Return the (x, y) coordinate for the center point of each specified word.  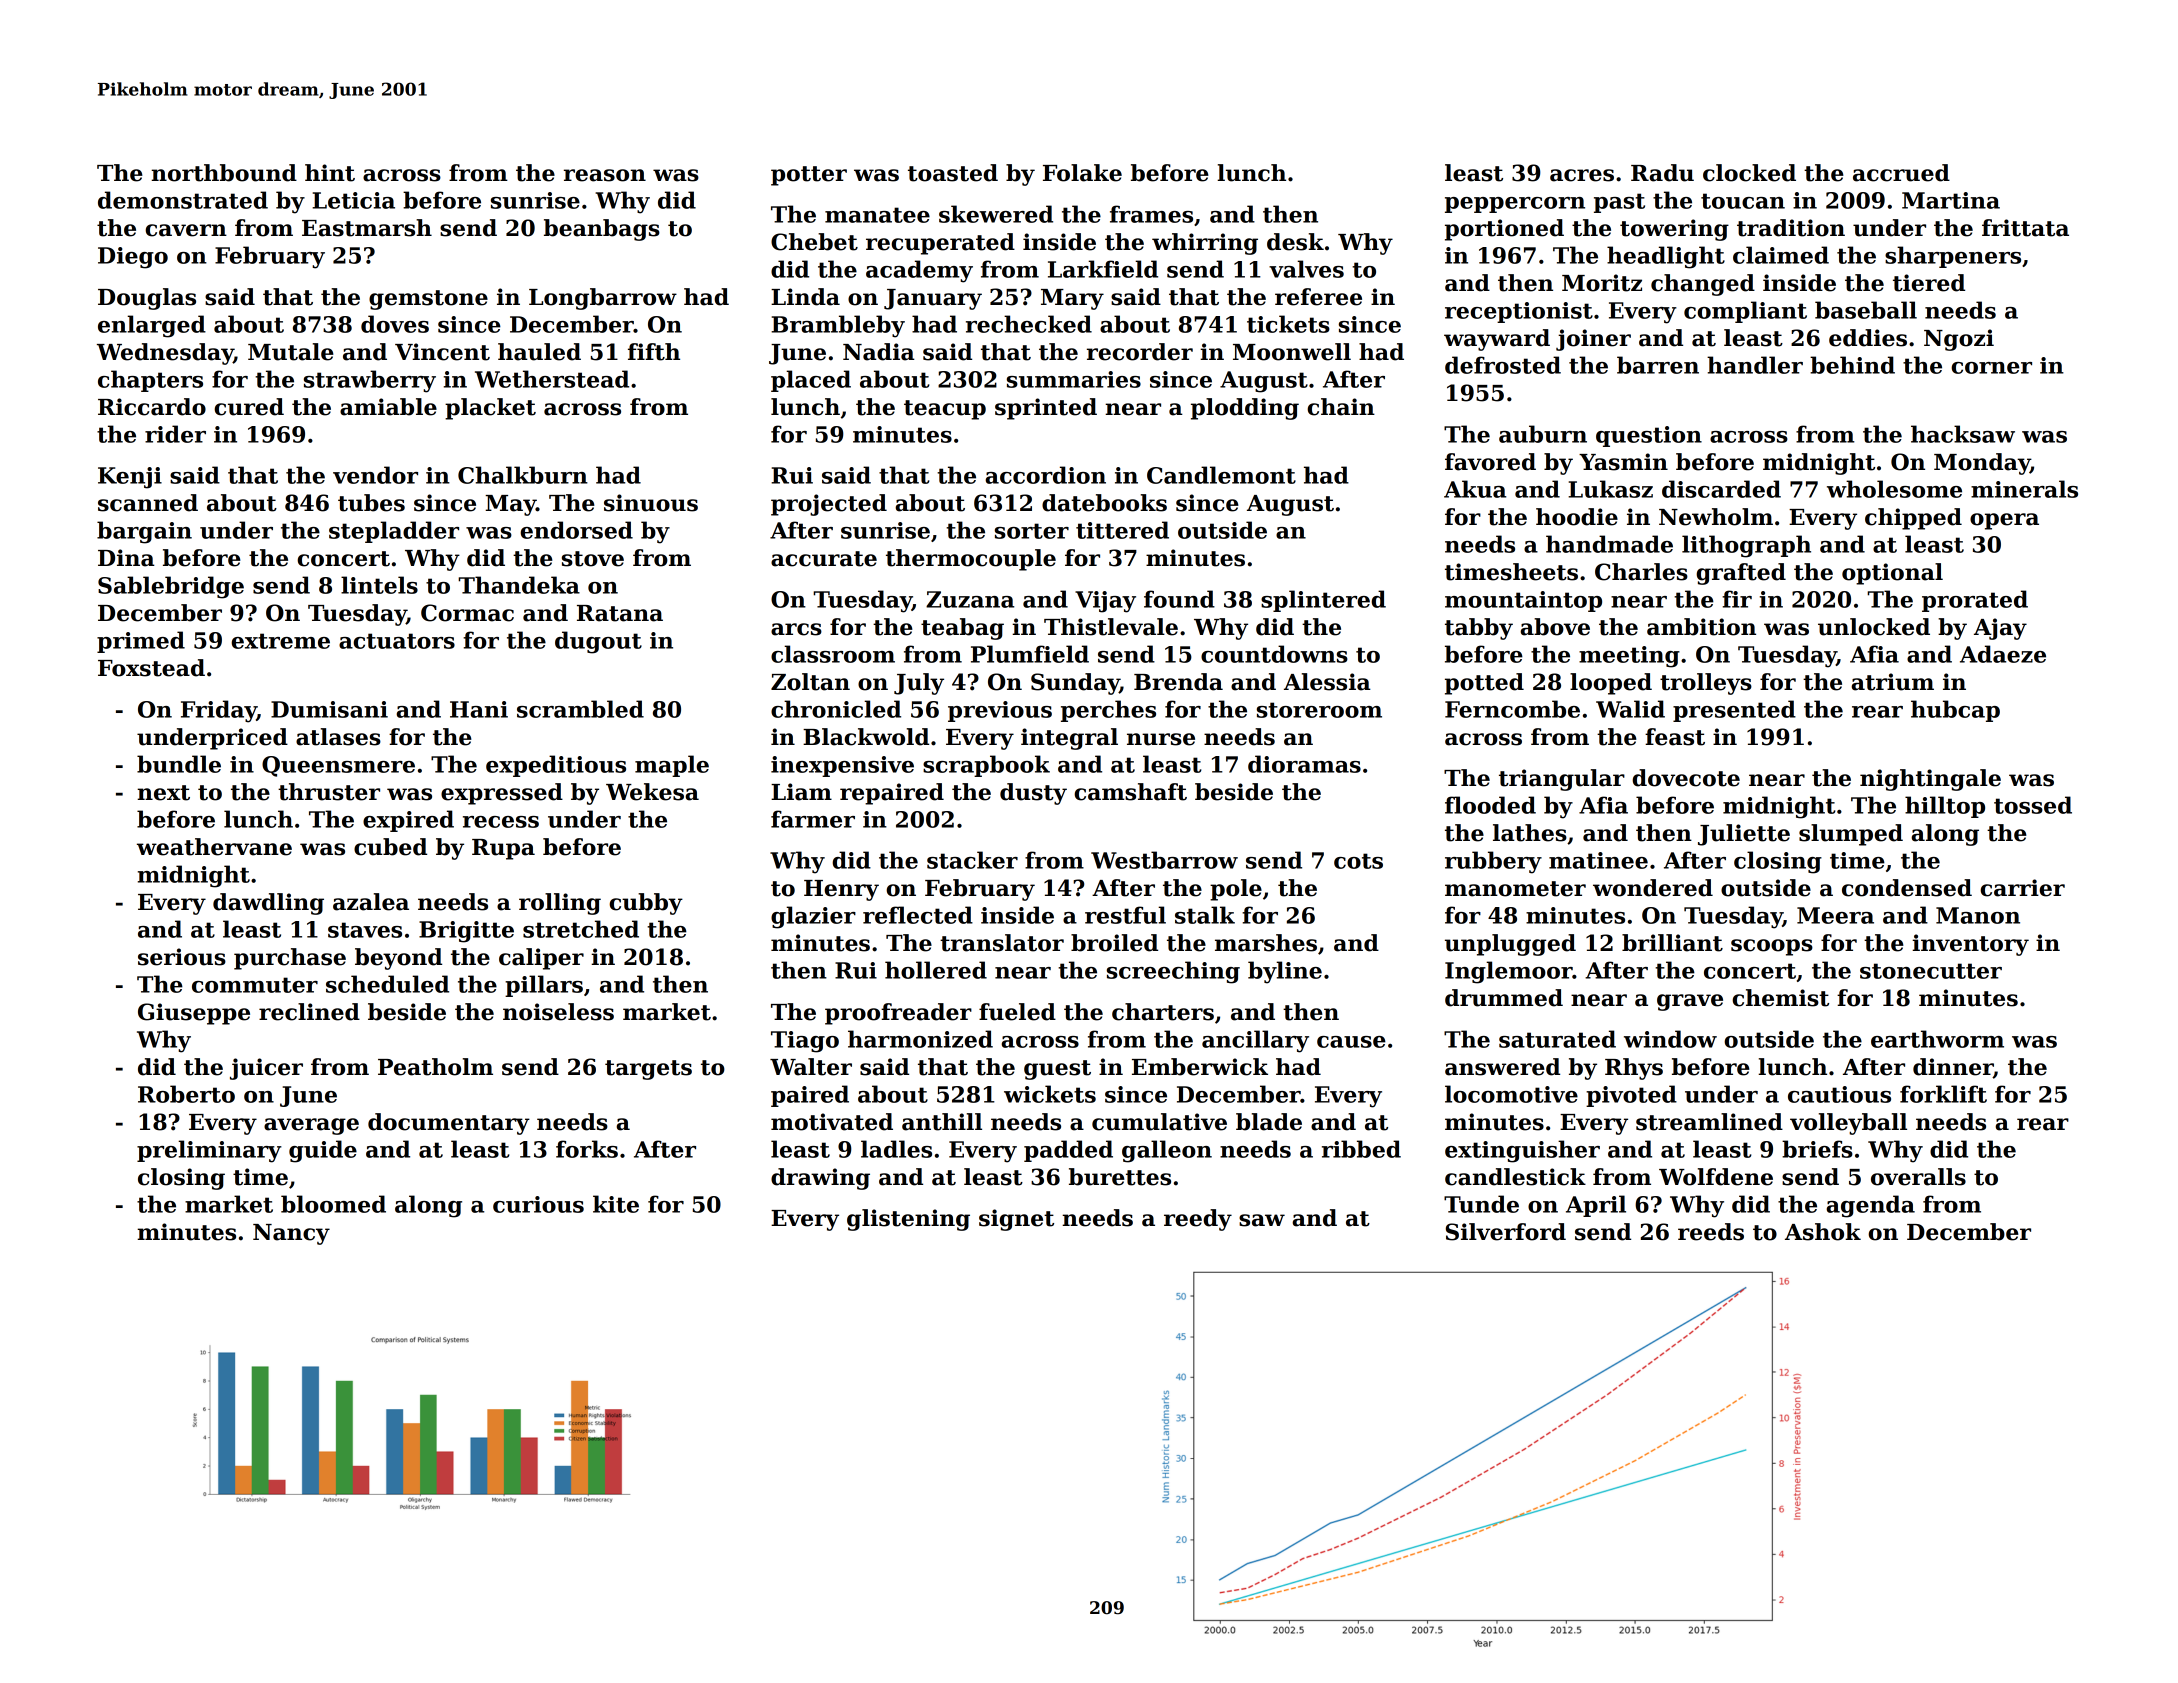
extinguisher (1522, 1151)
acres (1582, 175)
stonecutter (1931, 971)
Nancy (291, 1234)
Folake (1082, 173)
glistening (908, 1220)
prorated (1975, 601)
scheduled (387, 984)
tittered (1122, 530)
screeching (1173, 972)
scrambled (580, 709)
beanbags (602, 230)
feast (1675, 737)
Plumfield (1030, 654)
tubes (371, 503)
